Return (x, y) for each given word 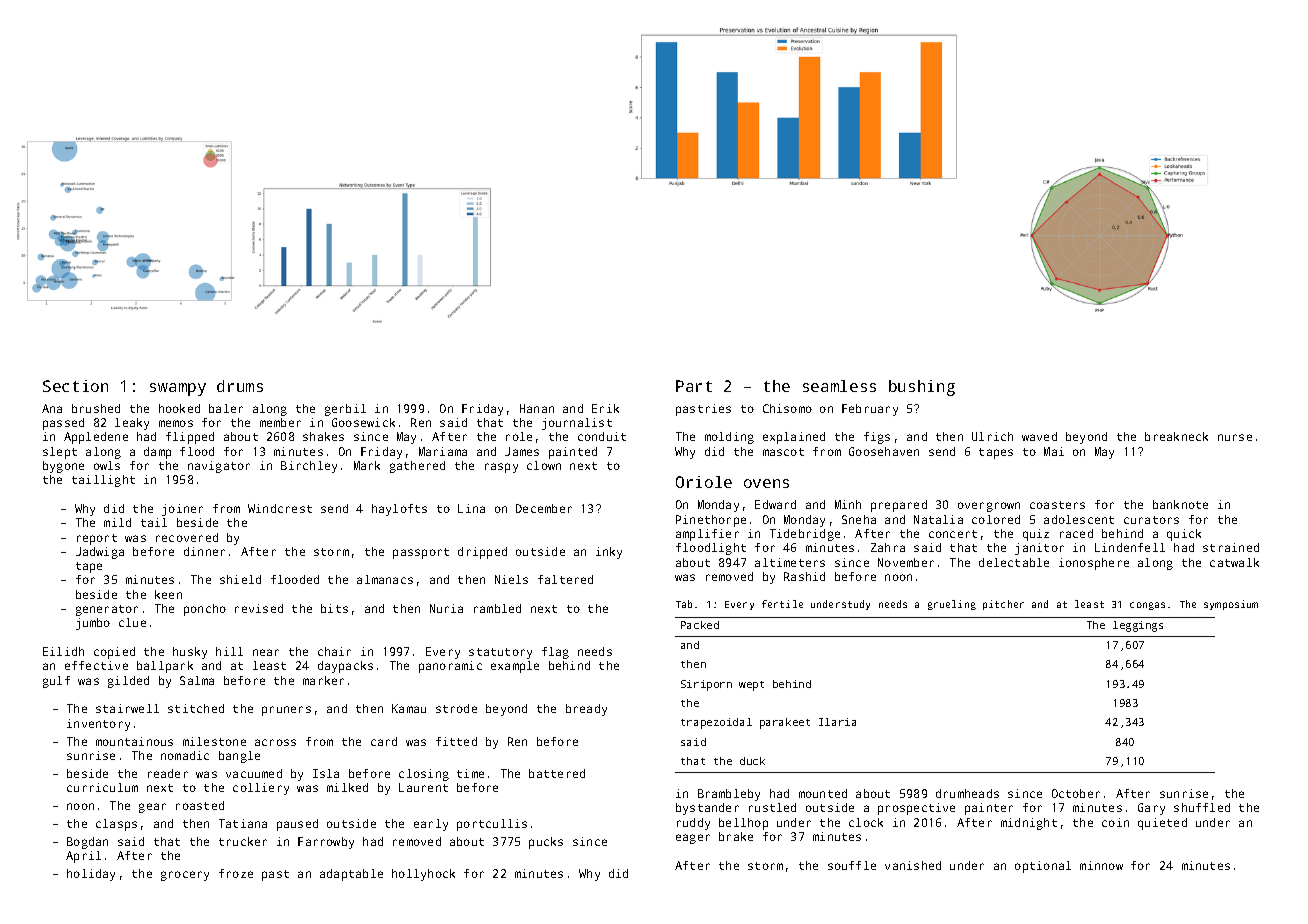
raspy (501, 468)
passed (63, 424)
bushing (922, 388)
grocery (185, 876)
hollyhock (423, 875)
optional (1043, 867)
